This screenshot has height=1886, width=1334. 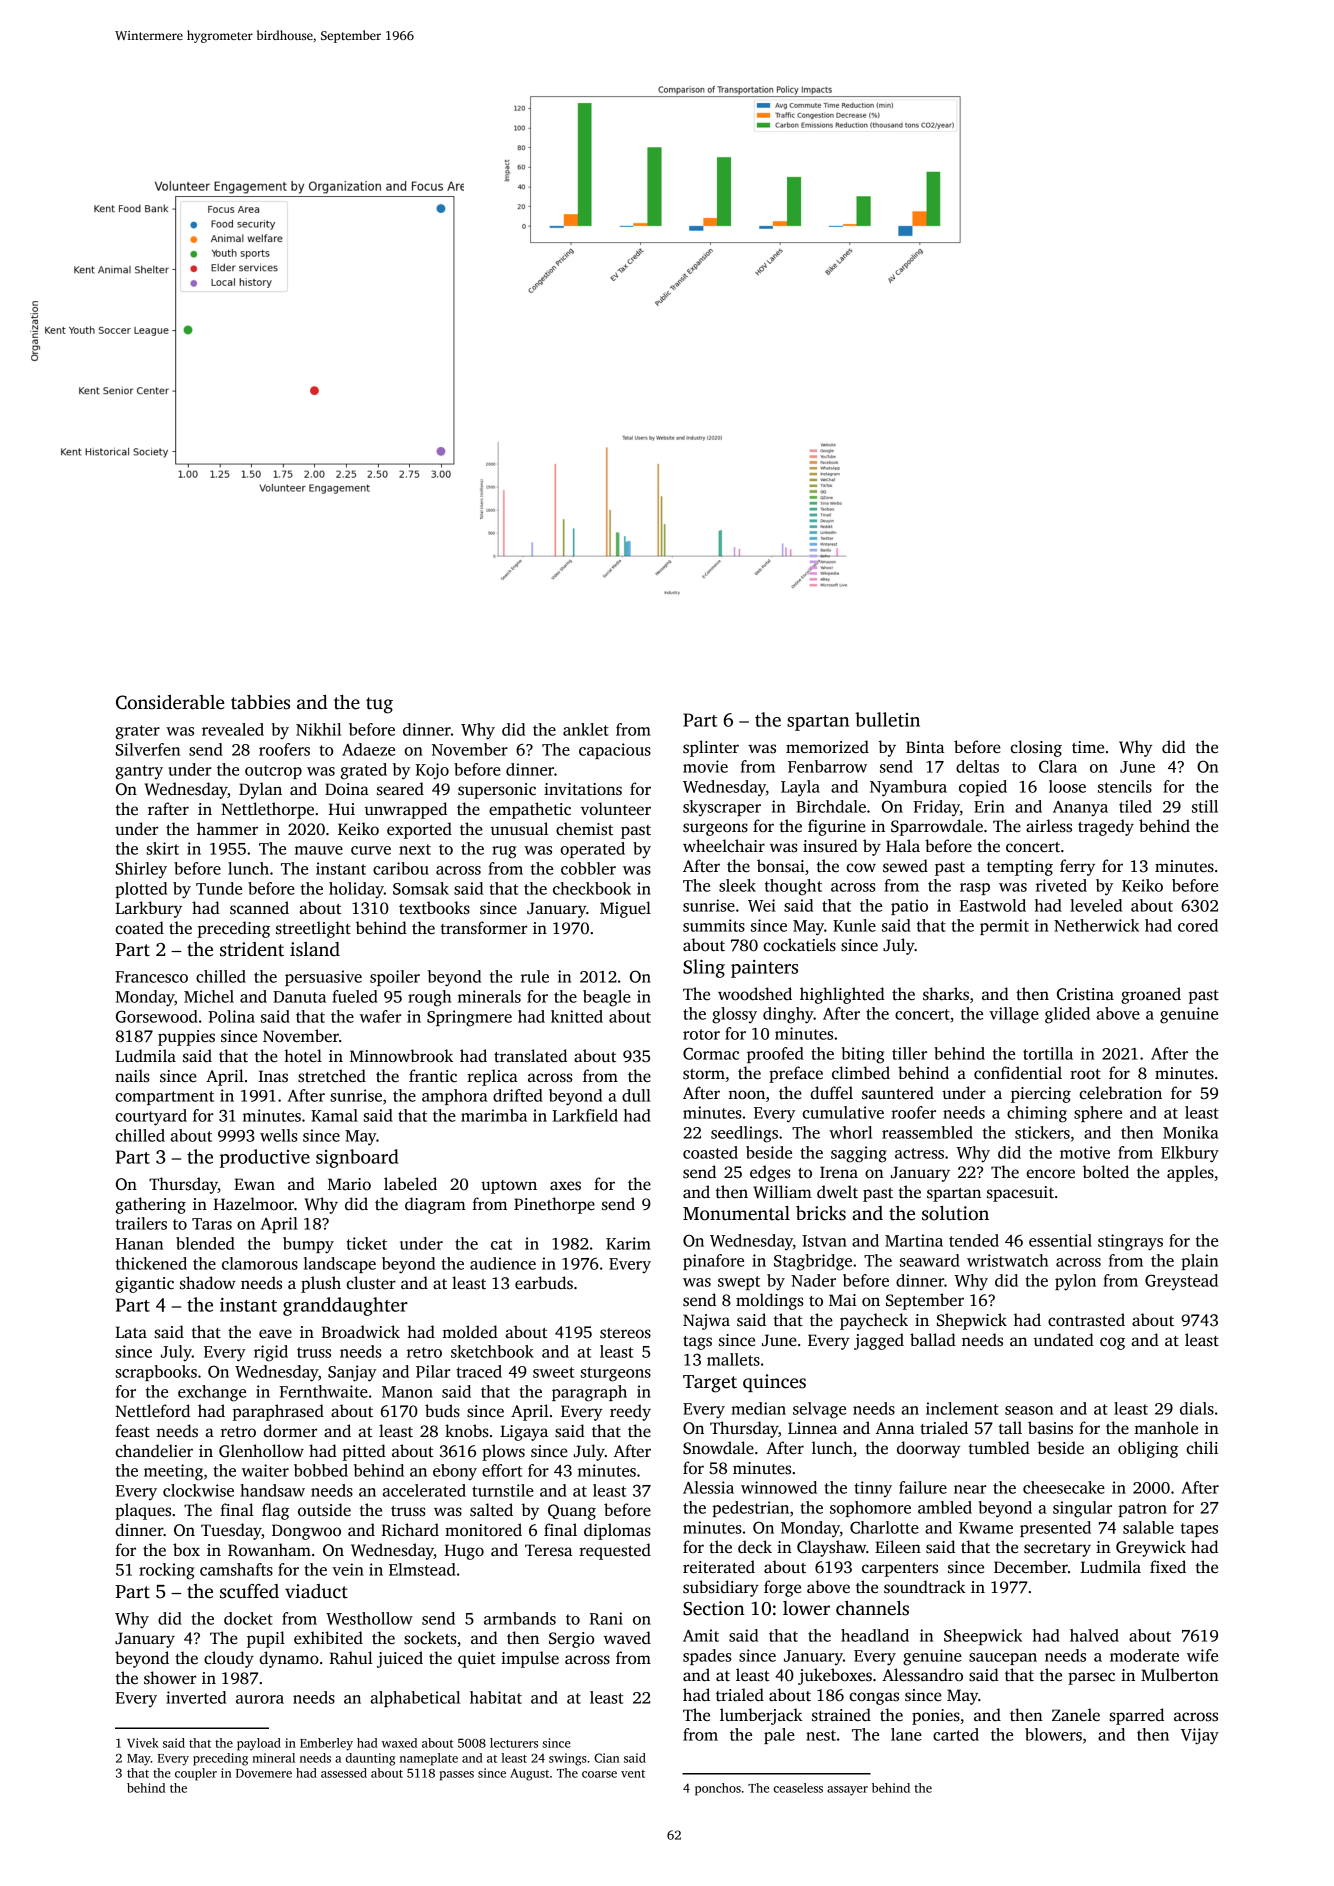 What do you see at coordinates (879, 1341) in the screenshot?
I see `jagged` at bounding box center [879, 1341].
